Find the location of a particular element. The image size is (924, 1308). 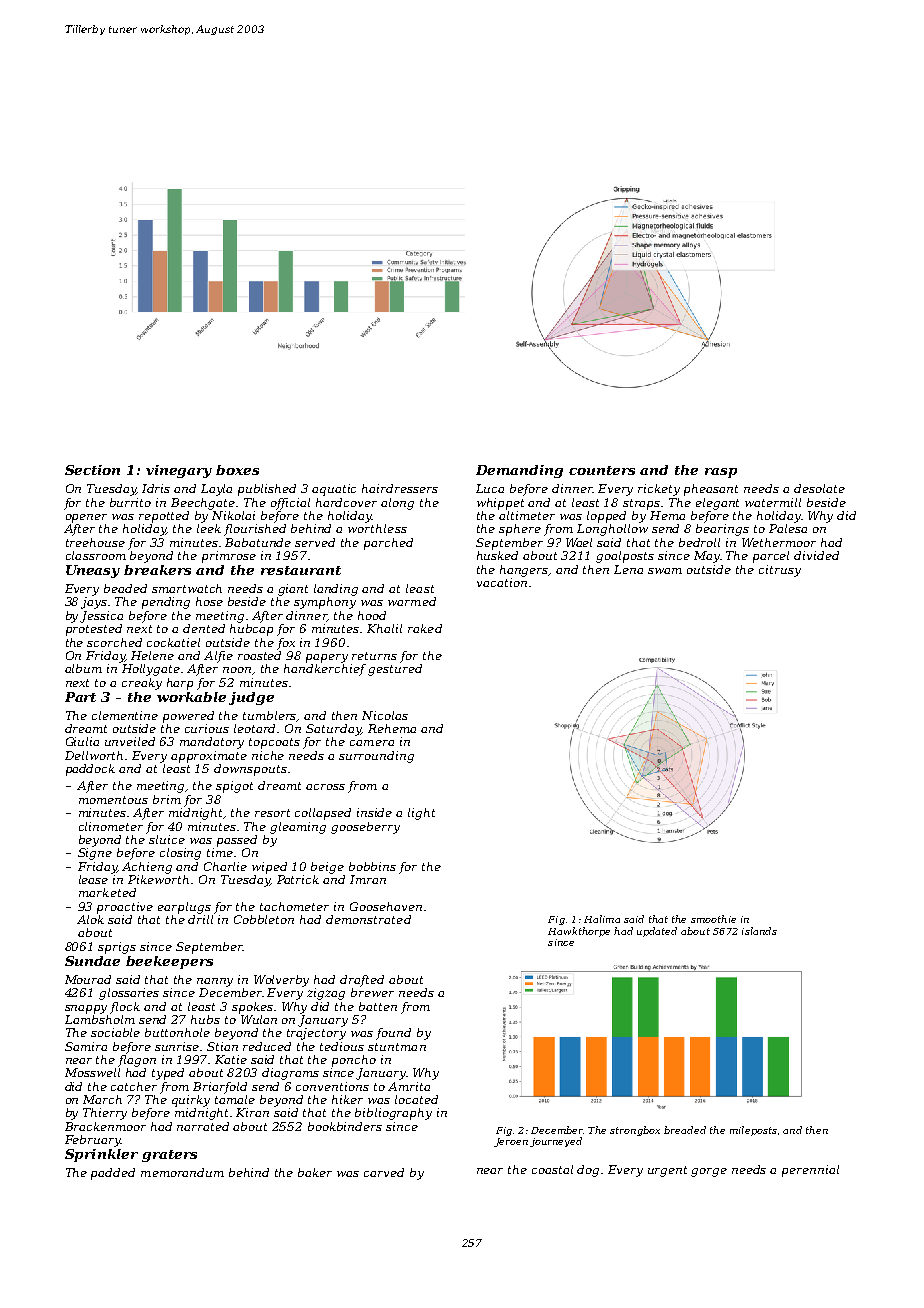

padded is located at coordinates (113, 1174).
